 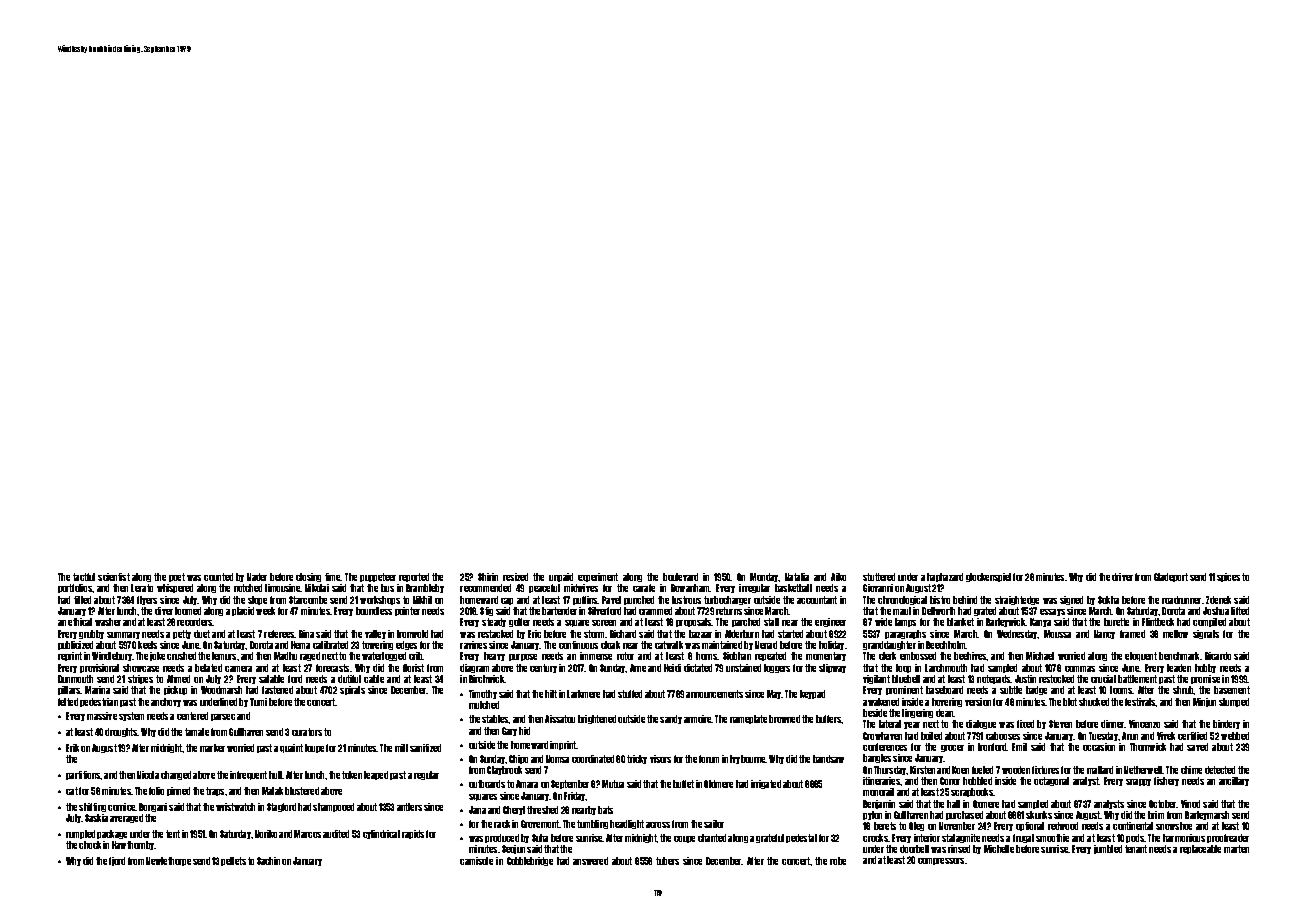 What do you see at coordinates (1040, 656) in the screenshot?
I see `Michael` at bounding box center [1040, 656].
